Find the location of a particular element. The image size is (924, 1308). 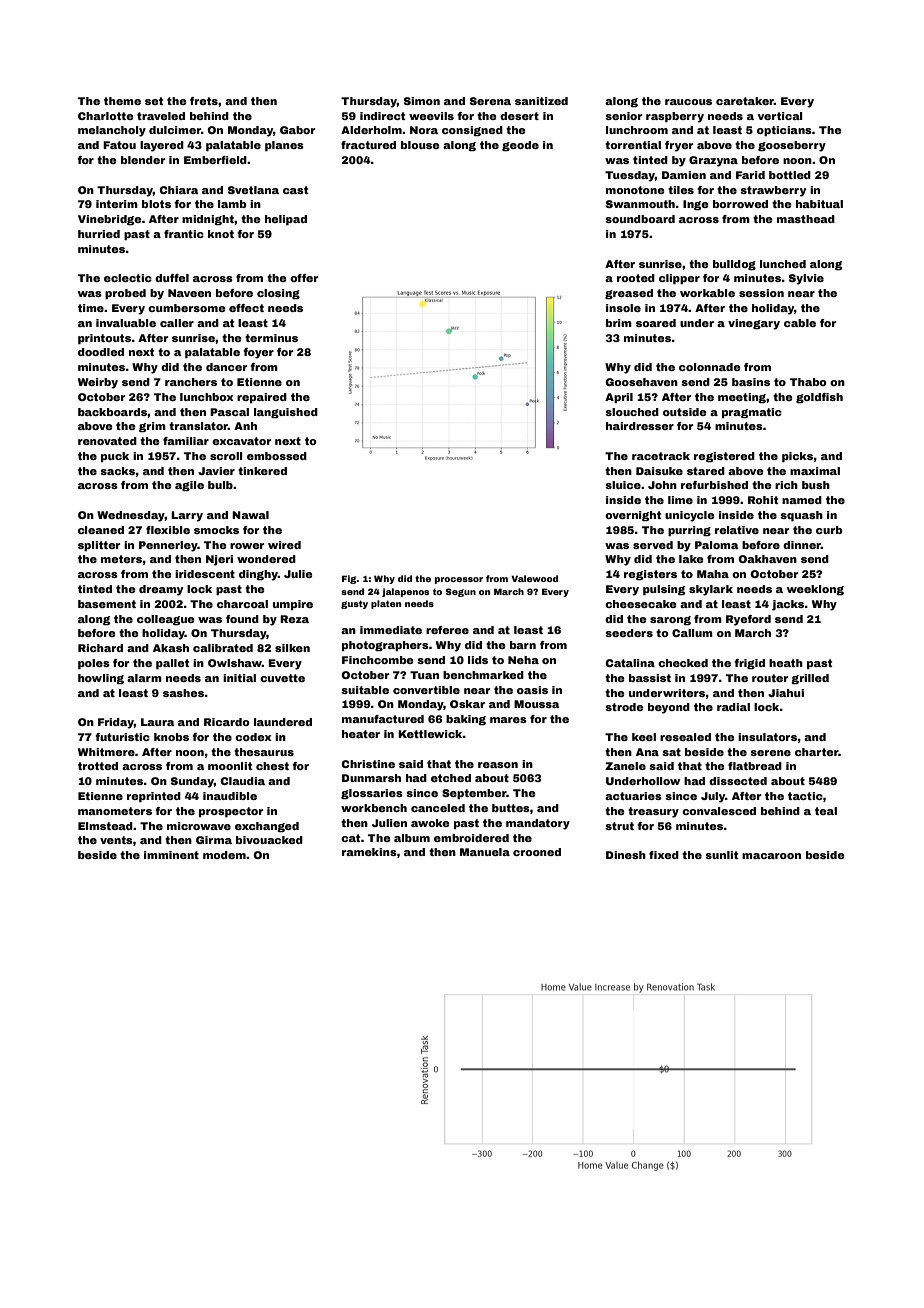

wired is located at coordinates (284, 545).
